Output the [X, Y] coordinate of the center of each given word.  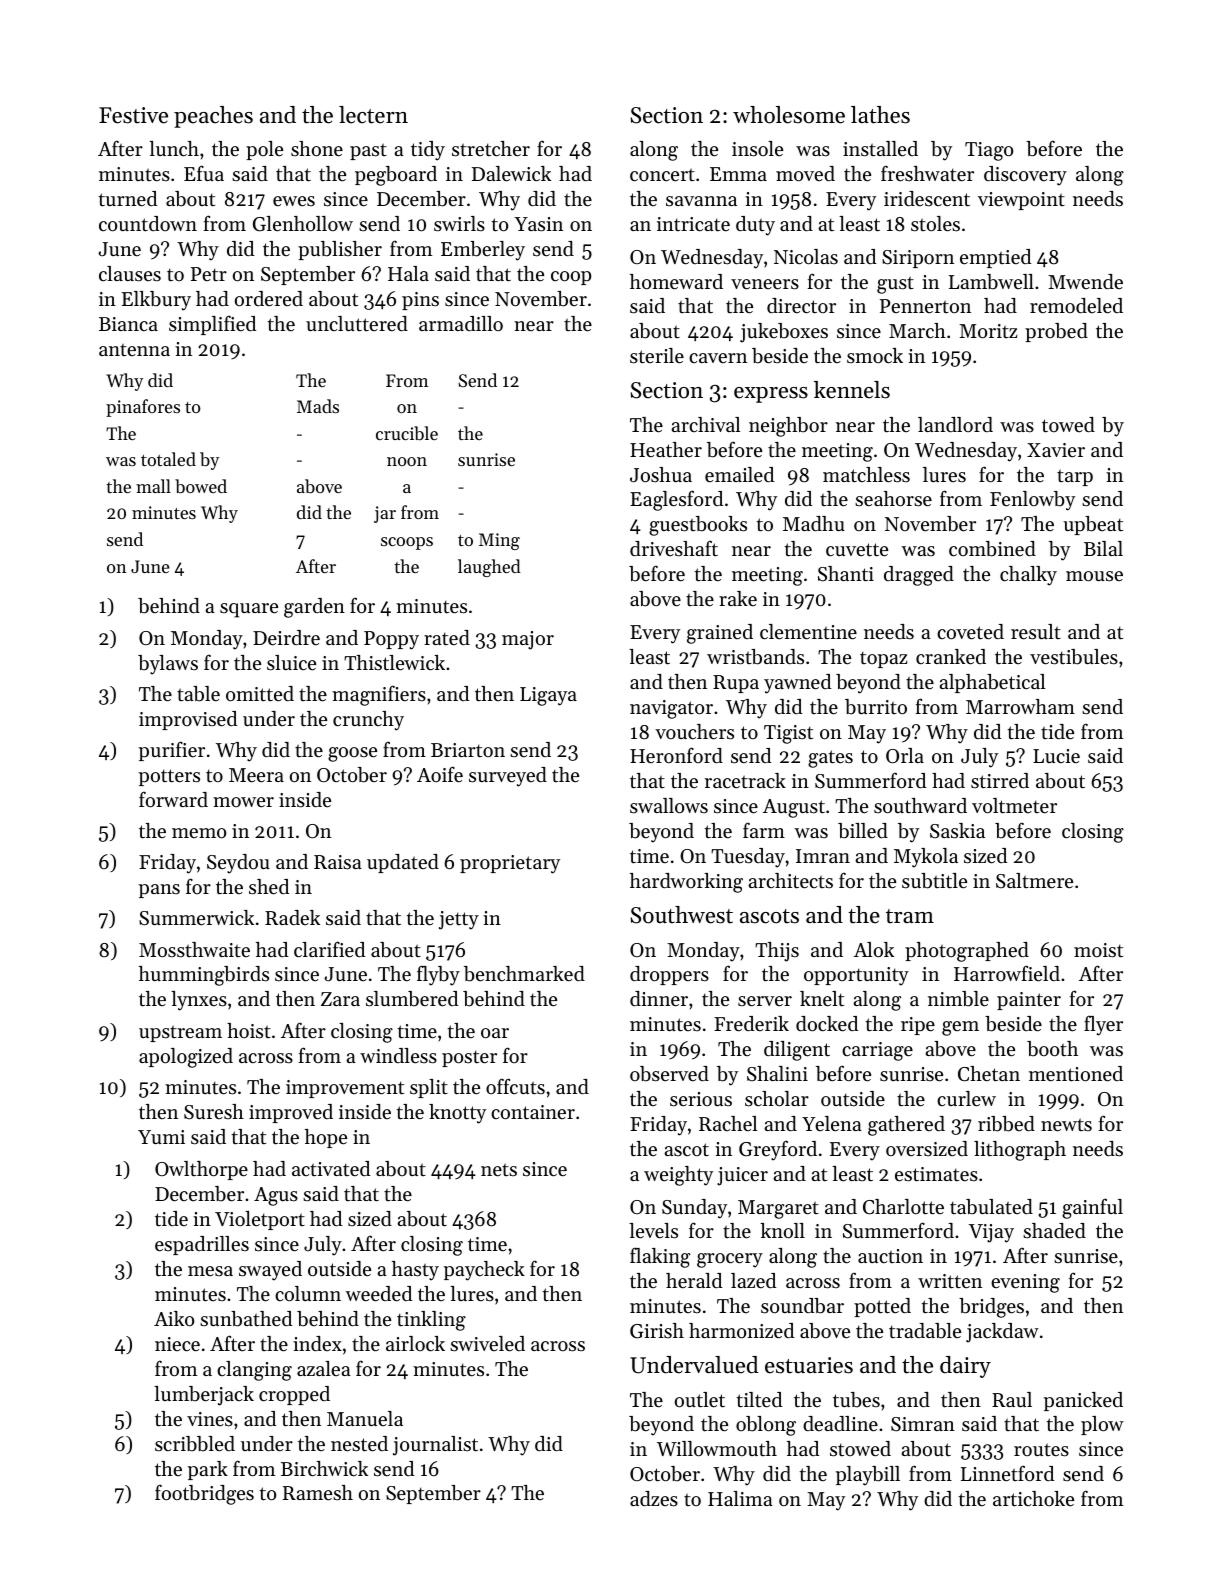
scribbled [195, 1444]
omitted [260, 694]
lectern [373, 115]
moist [1098, 950]
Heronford [676, 755]
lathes [880, 115]
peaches [213, 117]
